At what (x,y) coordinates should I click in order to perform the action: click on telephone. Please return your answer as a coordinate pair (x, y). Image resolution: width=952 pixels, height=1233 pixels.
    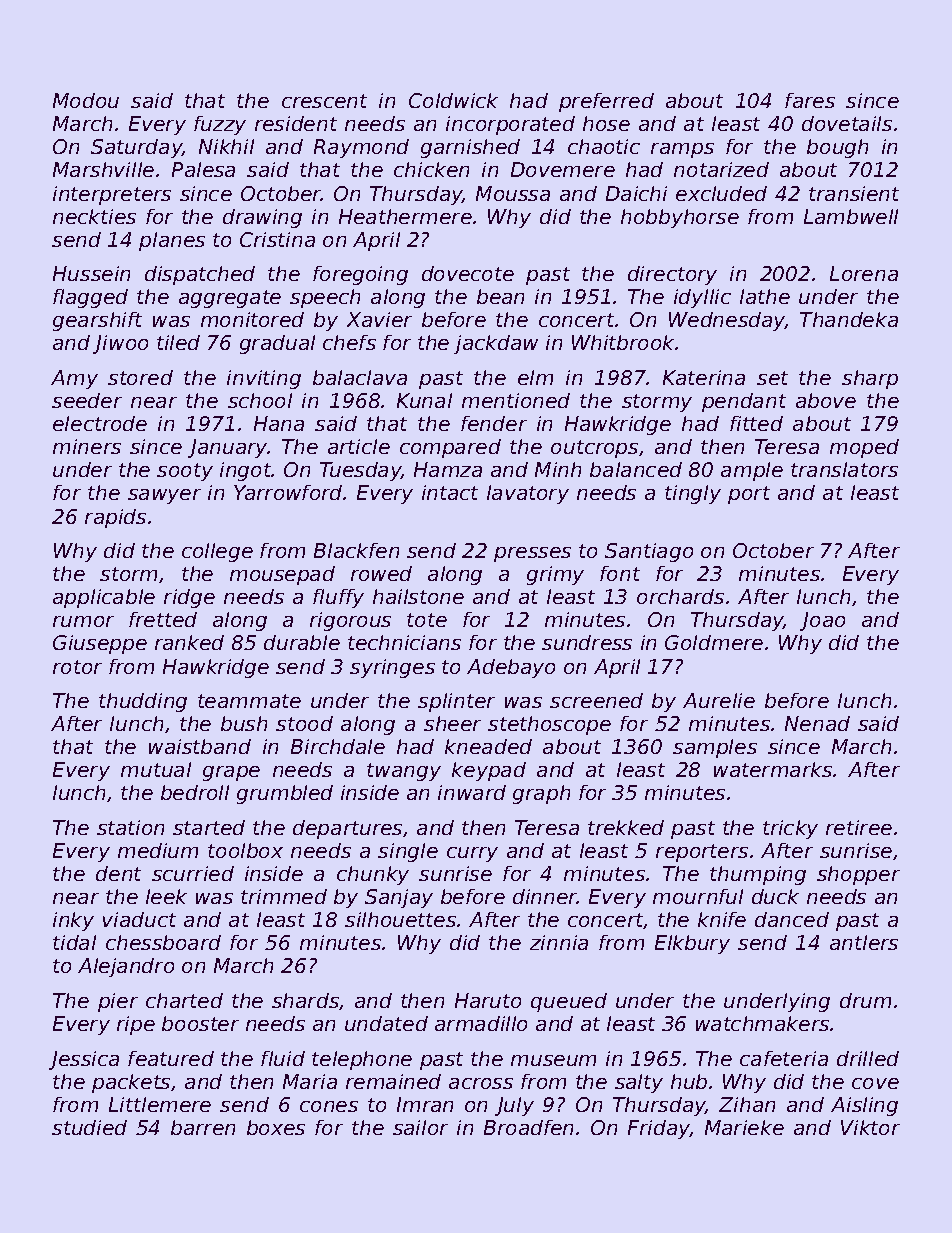
    Looking at the image, I should click on (362, 1060).
